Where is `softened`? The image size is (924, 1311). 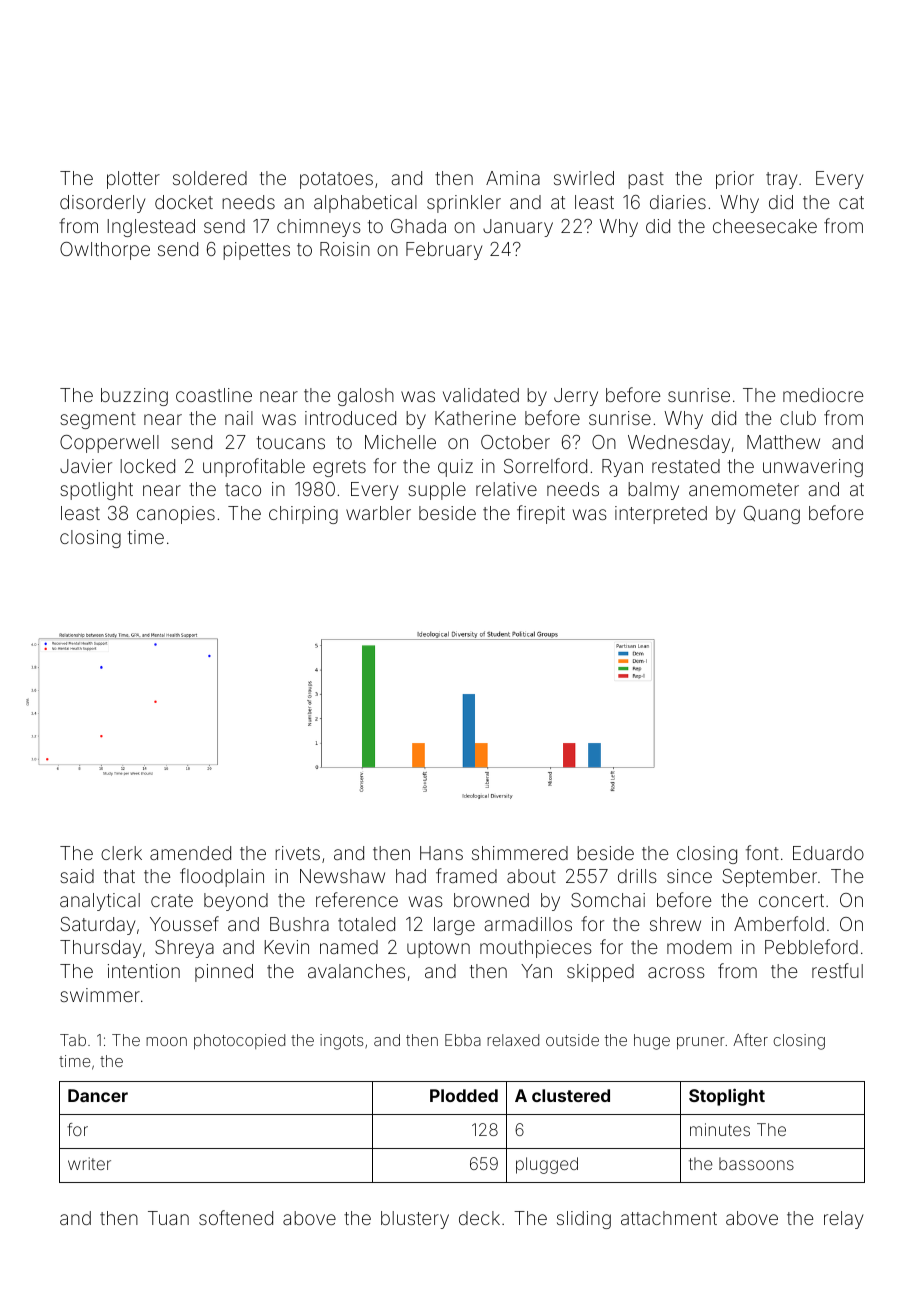 softened is located at coordinates (236, 1217).
